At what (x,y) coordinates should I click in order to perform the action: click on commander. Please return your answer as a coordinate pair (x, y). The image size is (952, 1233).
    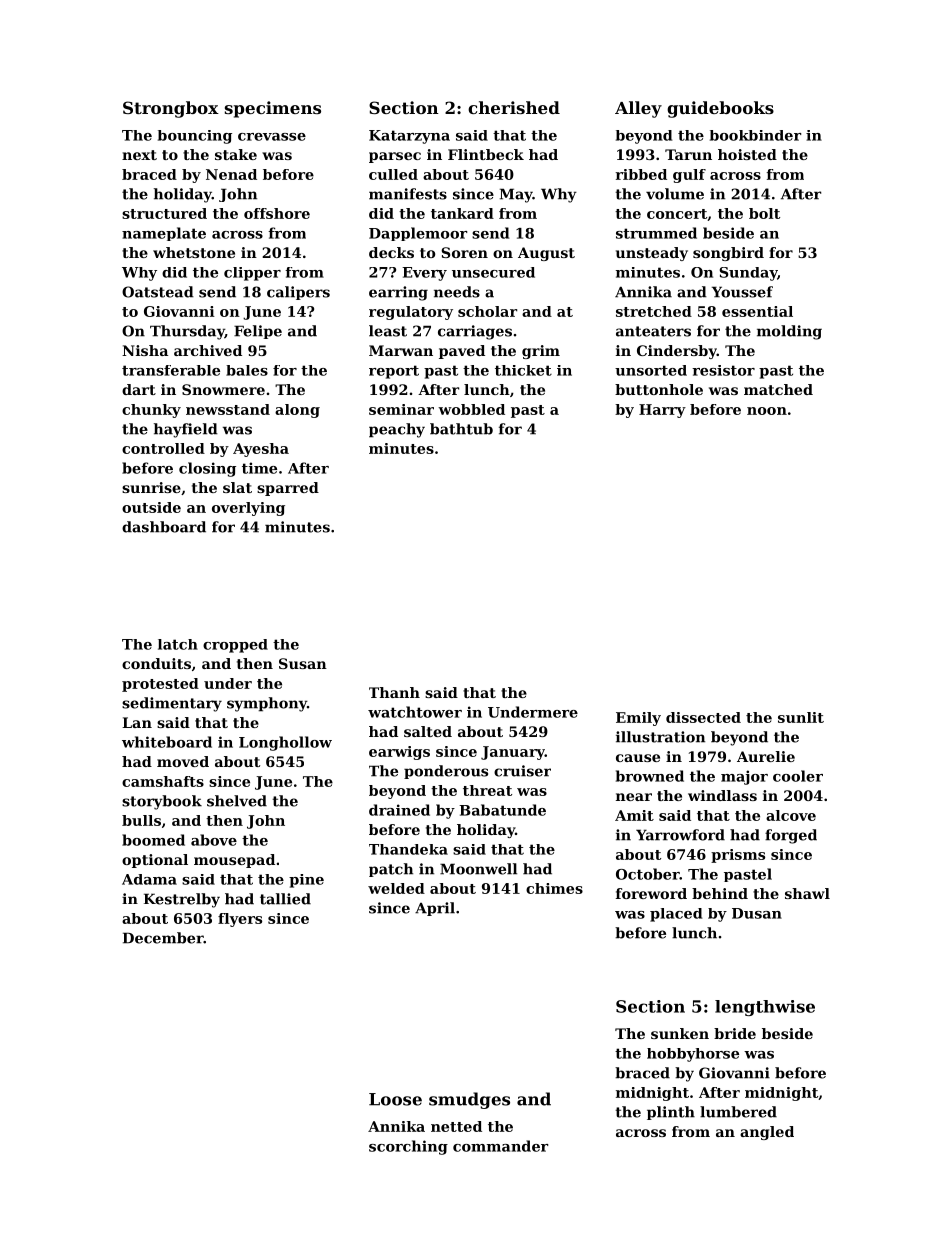
    Looking at the image, I should click on (500, 1146).
